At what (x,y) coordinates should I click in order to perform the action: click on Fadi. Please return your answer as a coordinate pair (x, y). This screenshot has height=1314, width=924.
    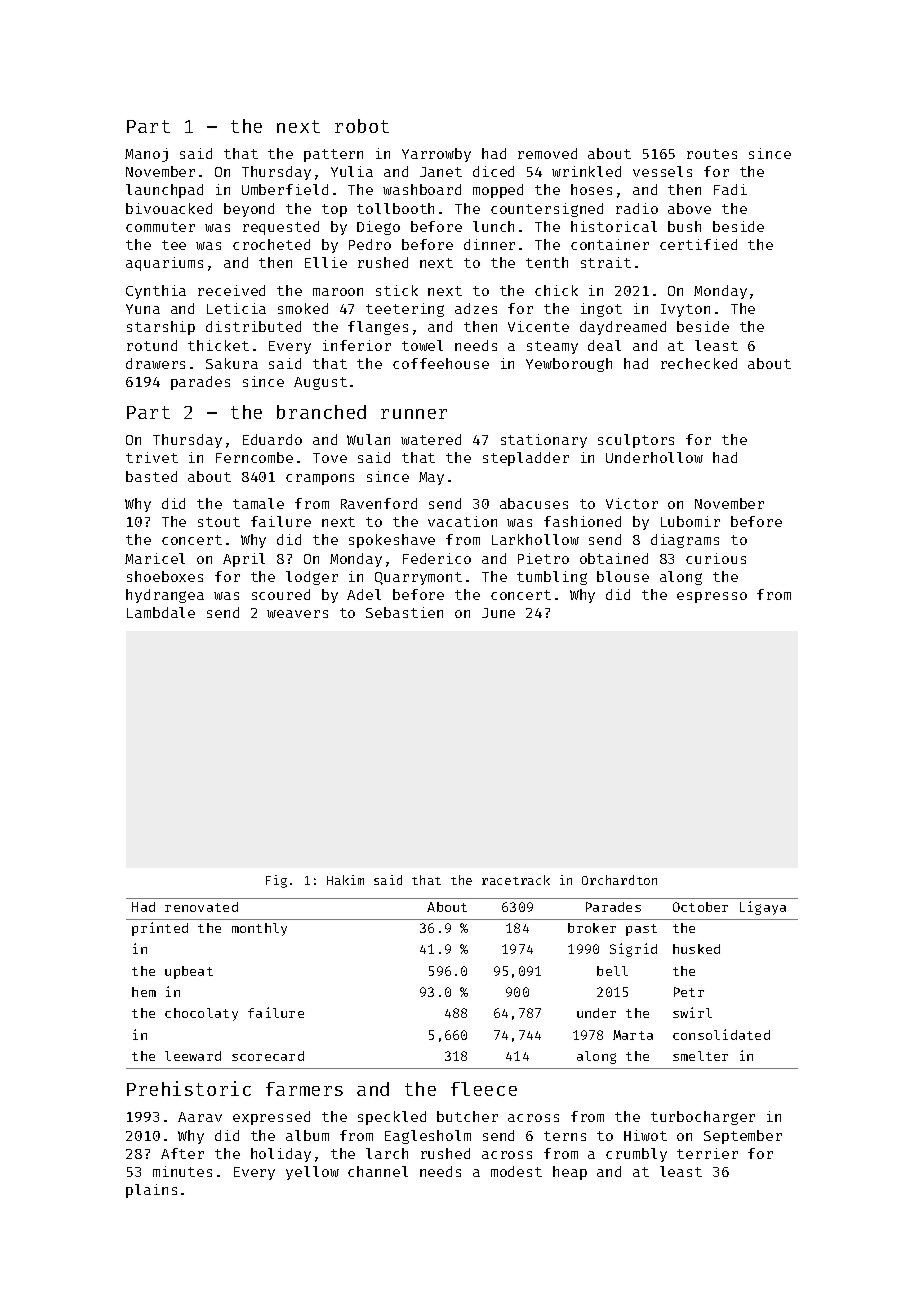
    Looking at the image, I should click on (730, 189).
